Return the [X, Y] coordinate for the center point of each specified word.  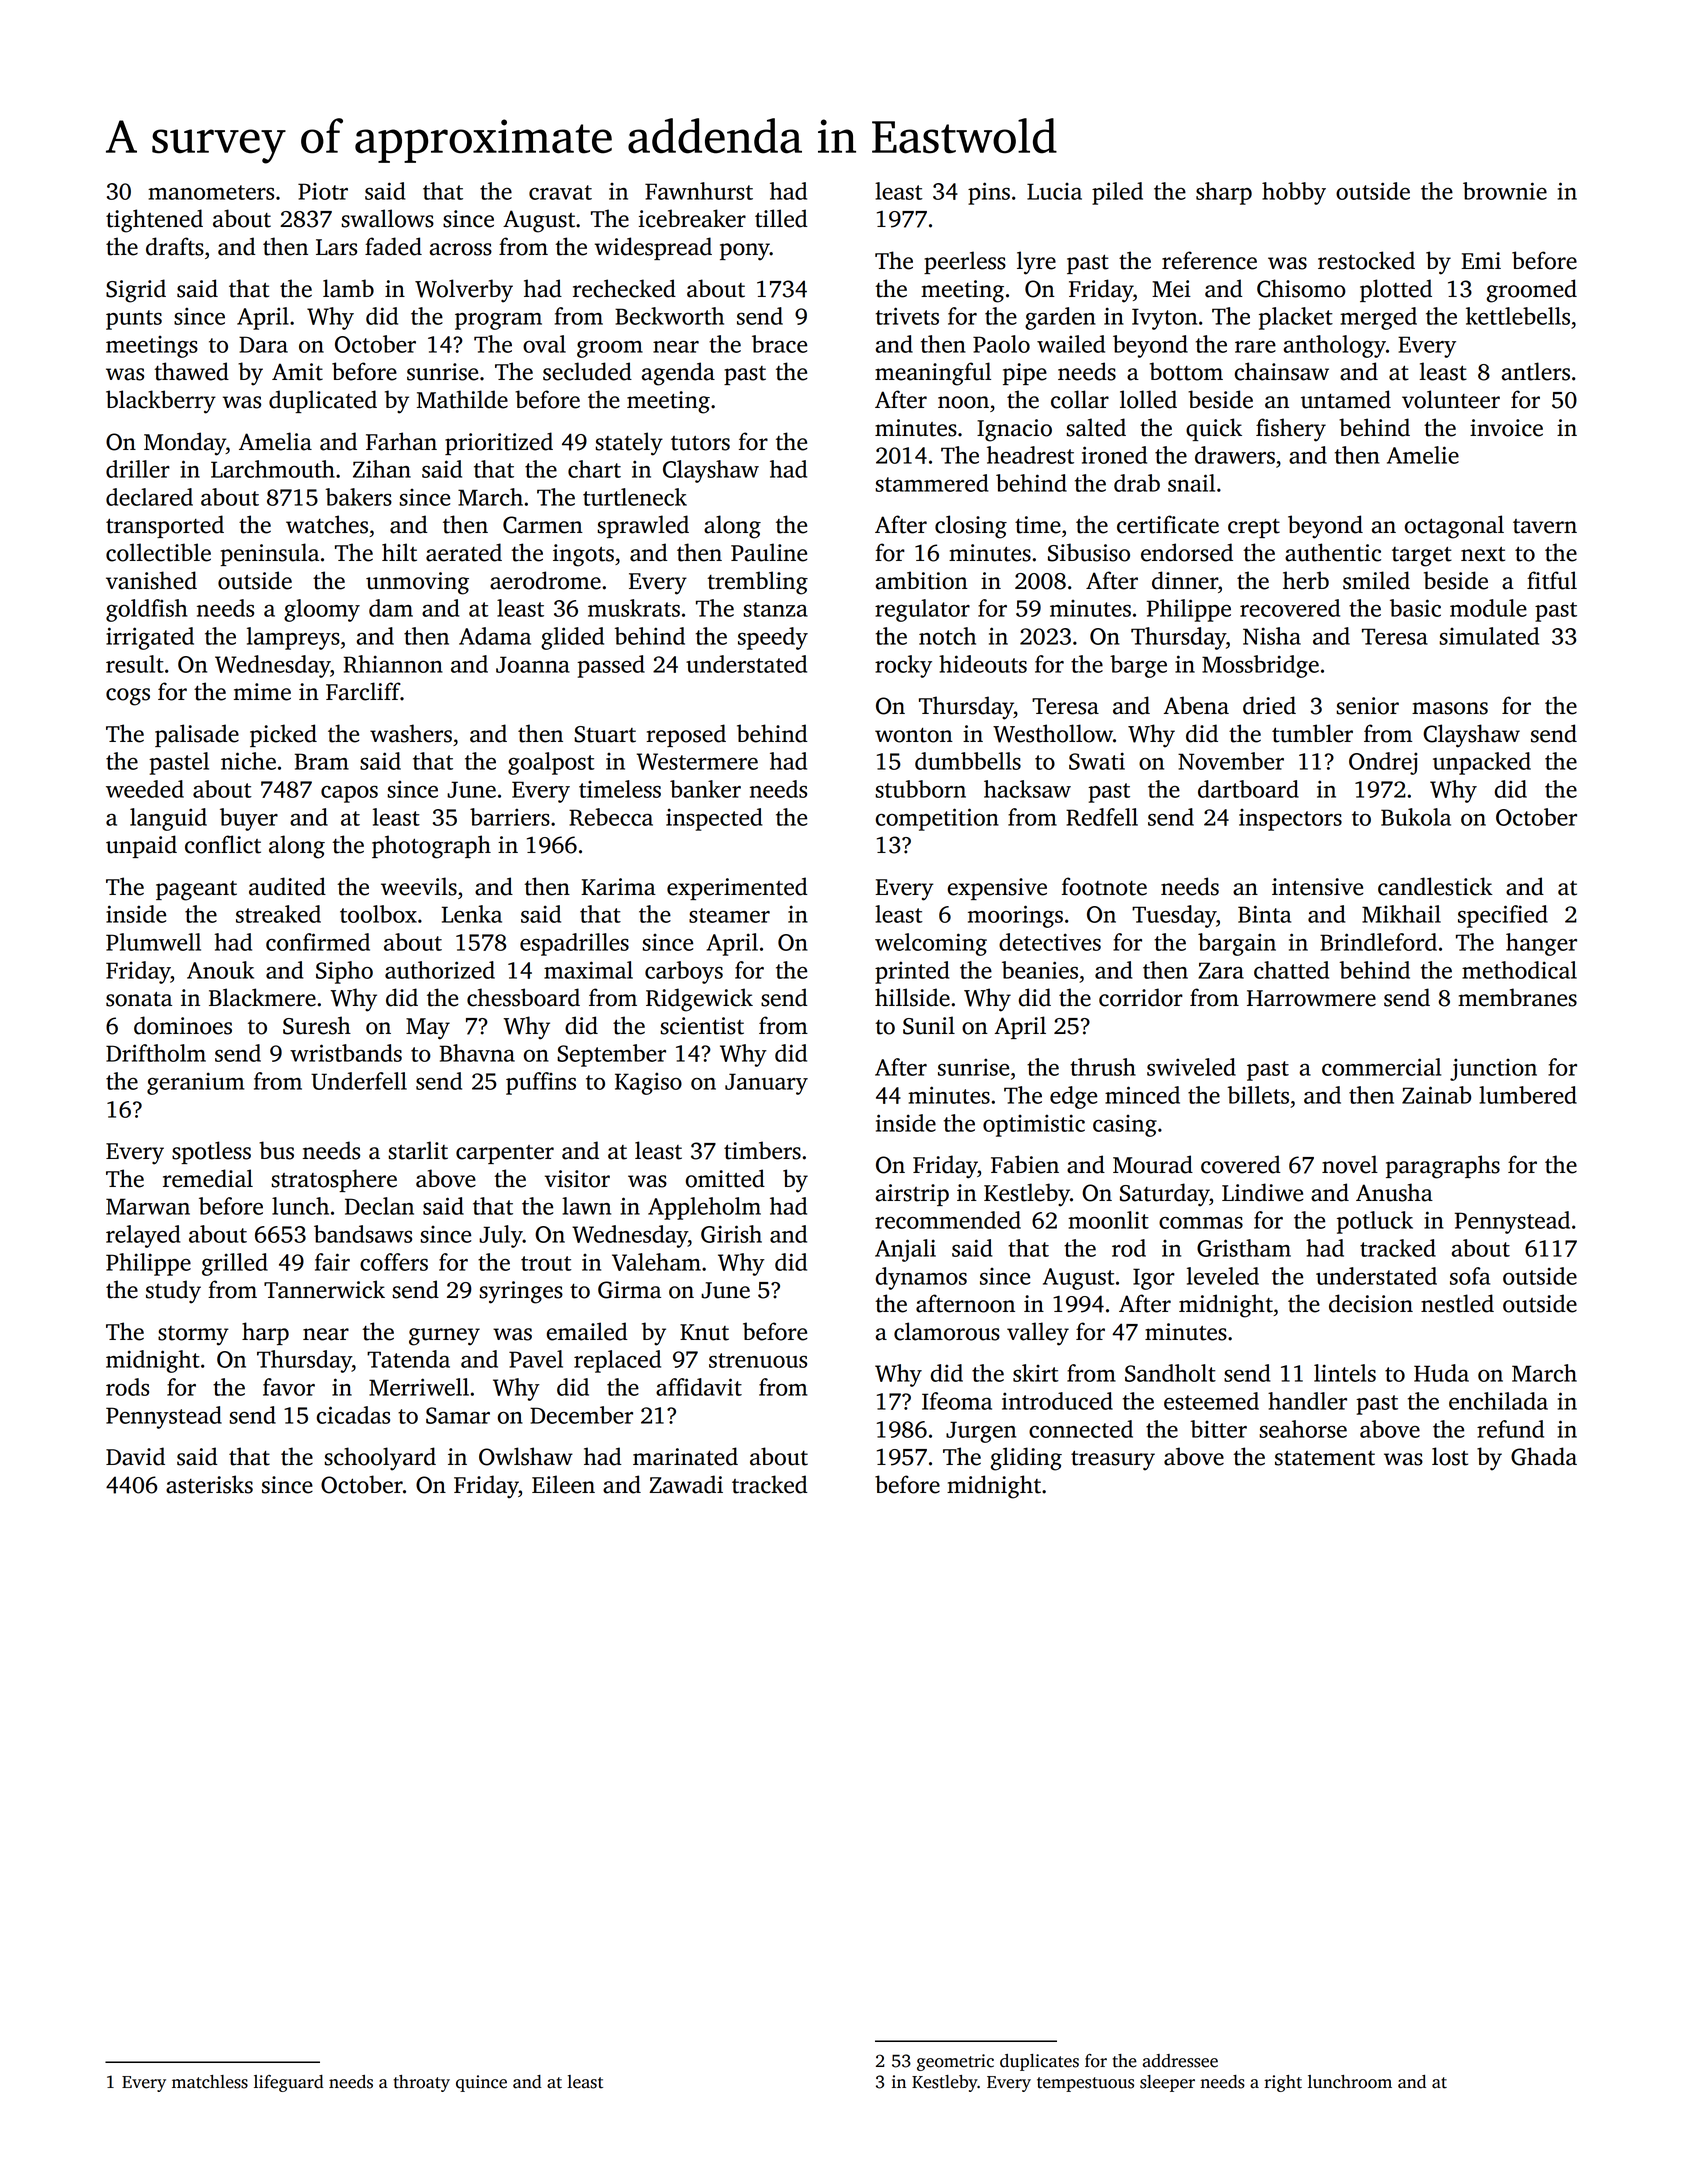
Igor [1154, 1279]
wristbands [346, 1053]
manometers [211, 192]
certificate [1168, 524]
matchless [210, 2082]
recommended [948, 1220]
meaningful [933, 374]
